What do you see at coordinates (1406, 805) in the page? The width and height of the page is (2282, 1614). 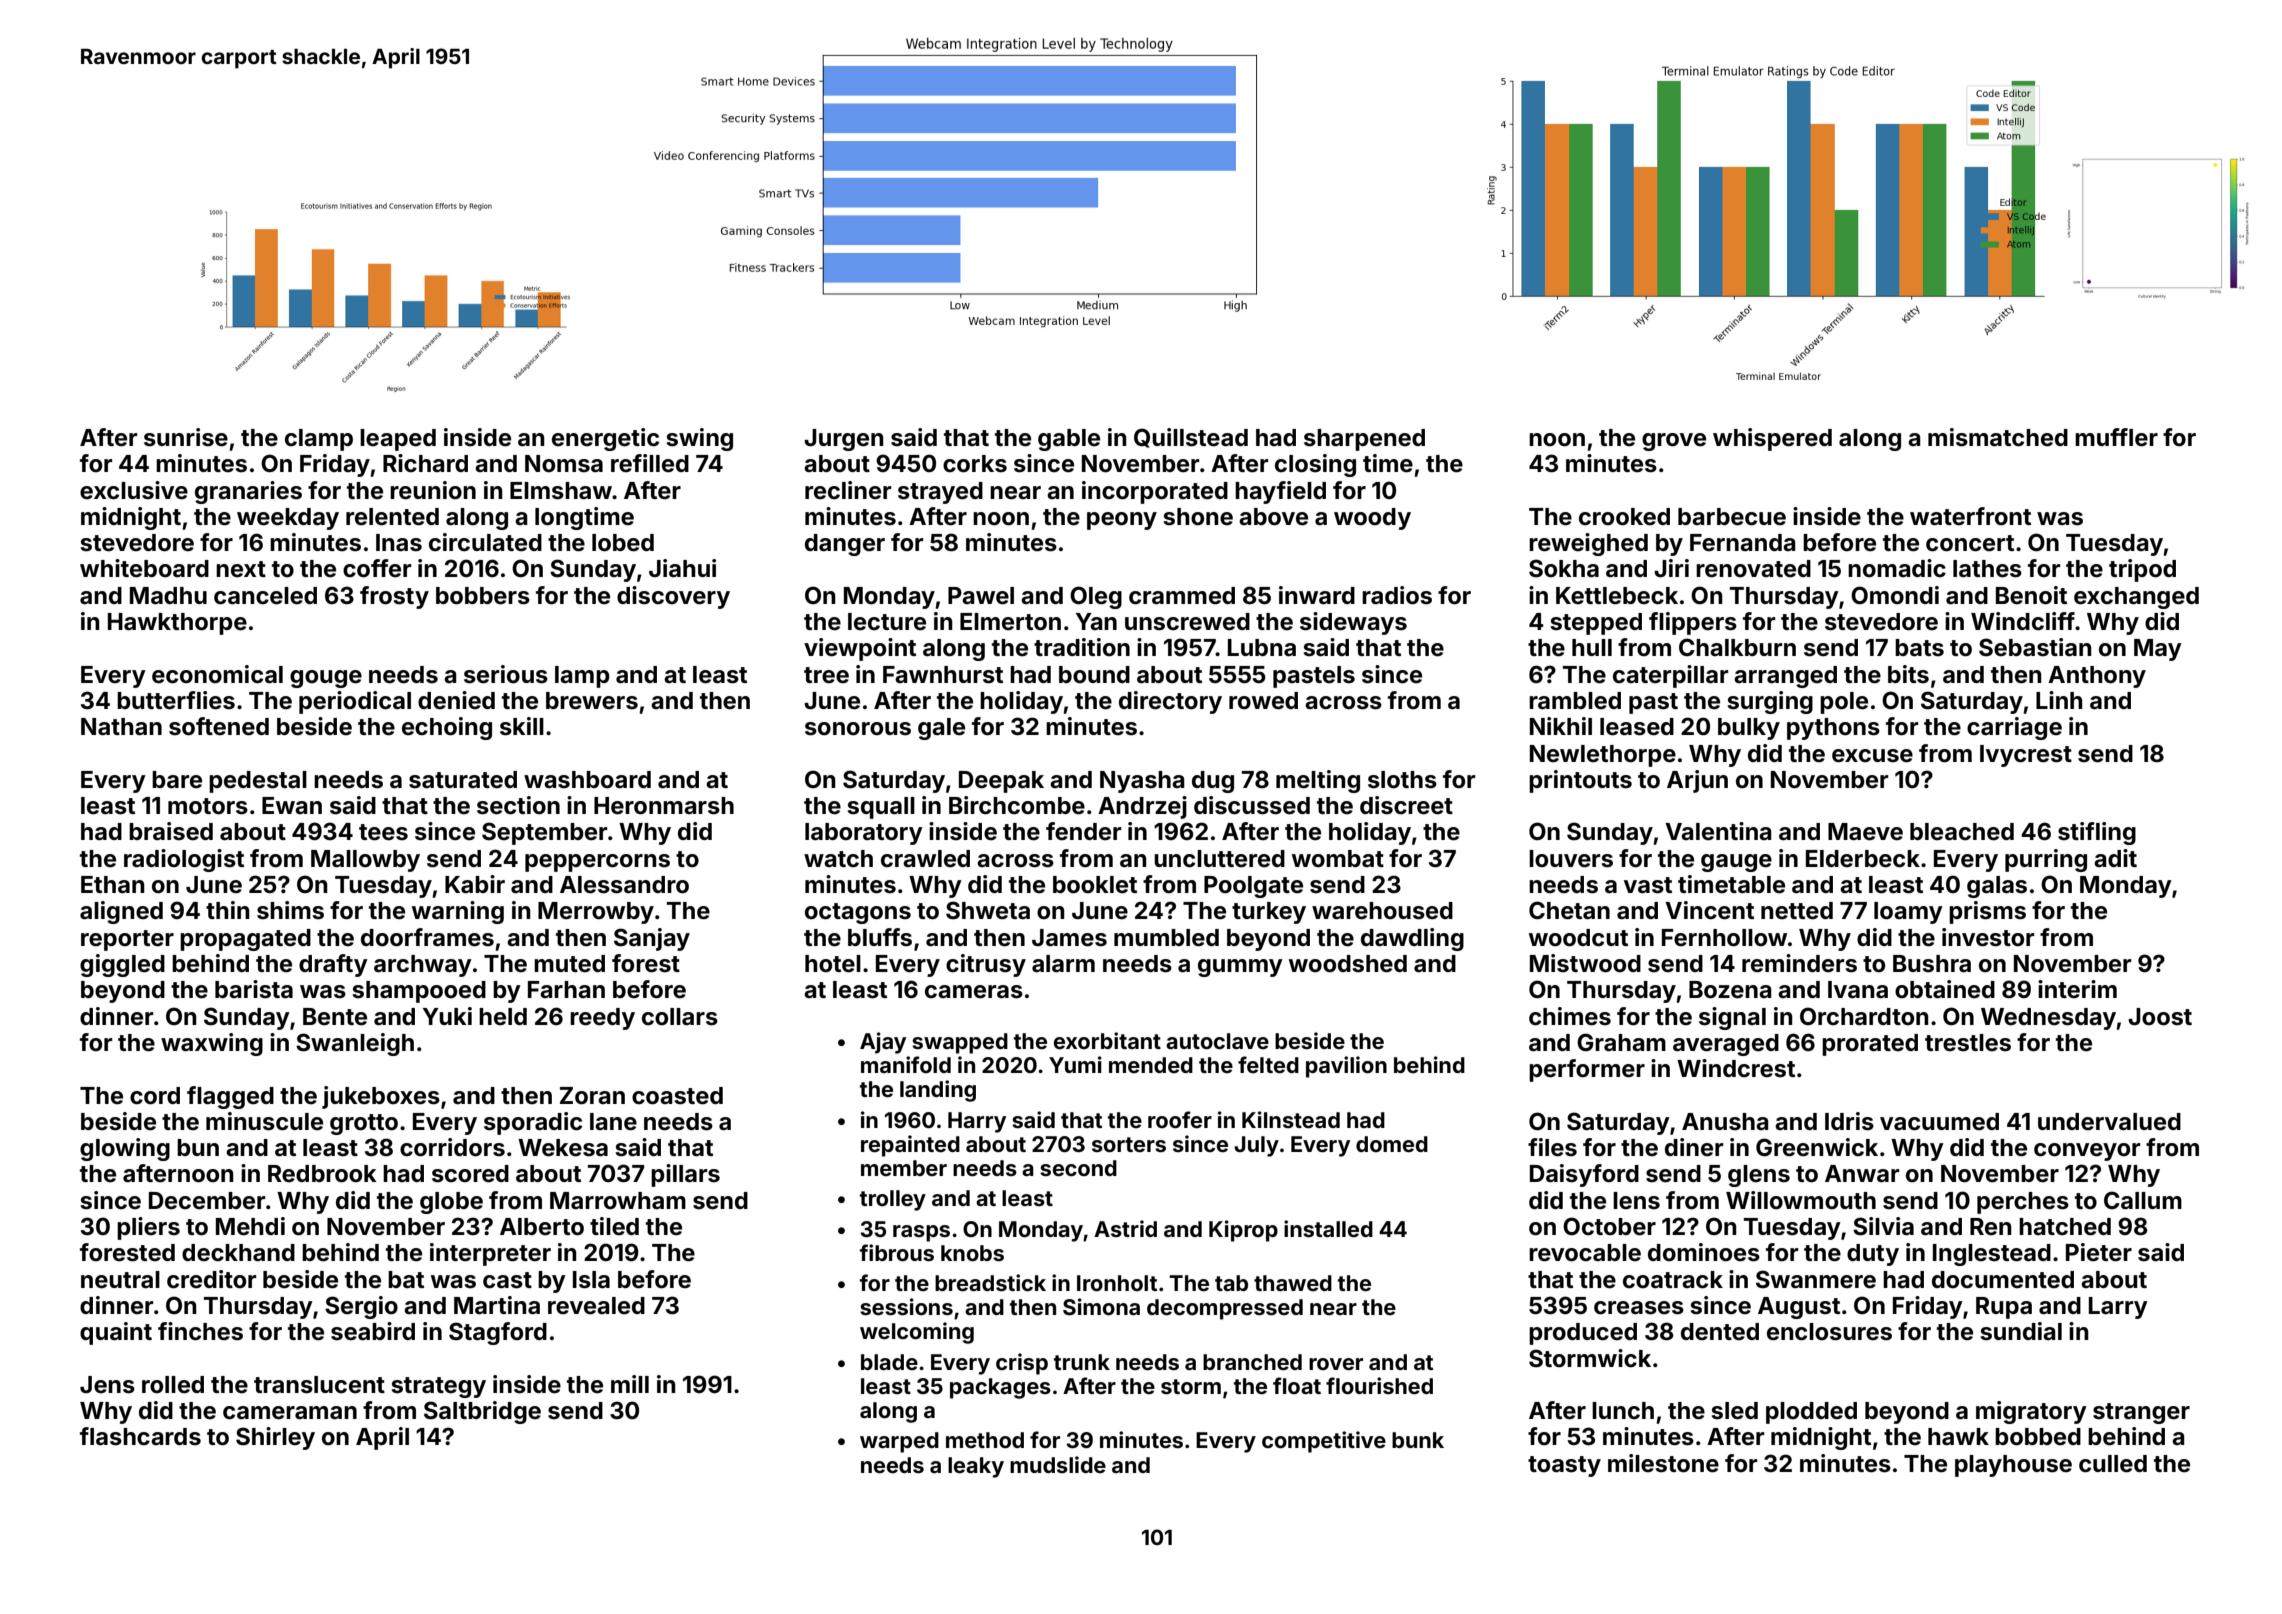 I see `discreet` at bounding box center [1406, 805].
